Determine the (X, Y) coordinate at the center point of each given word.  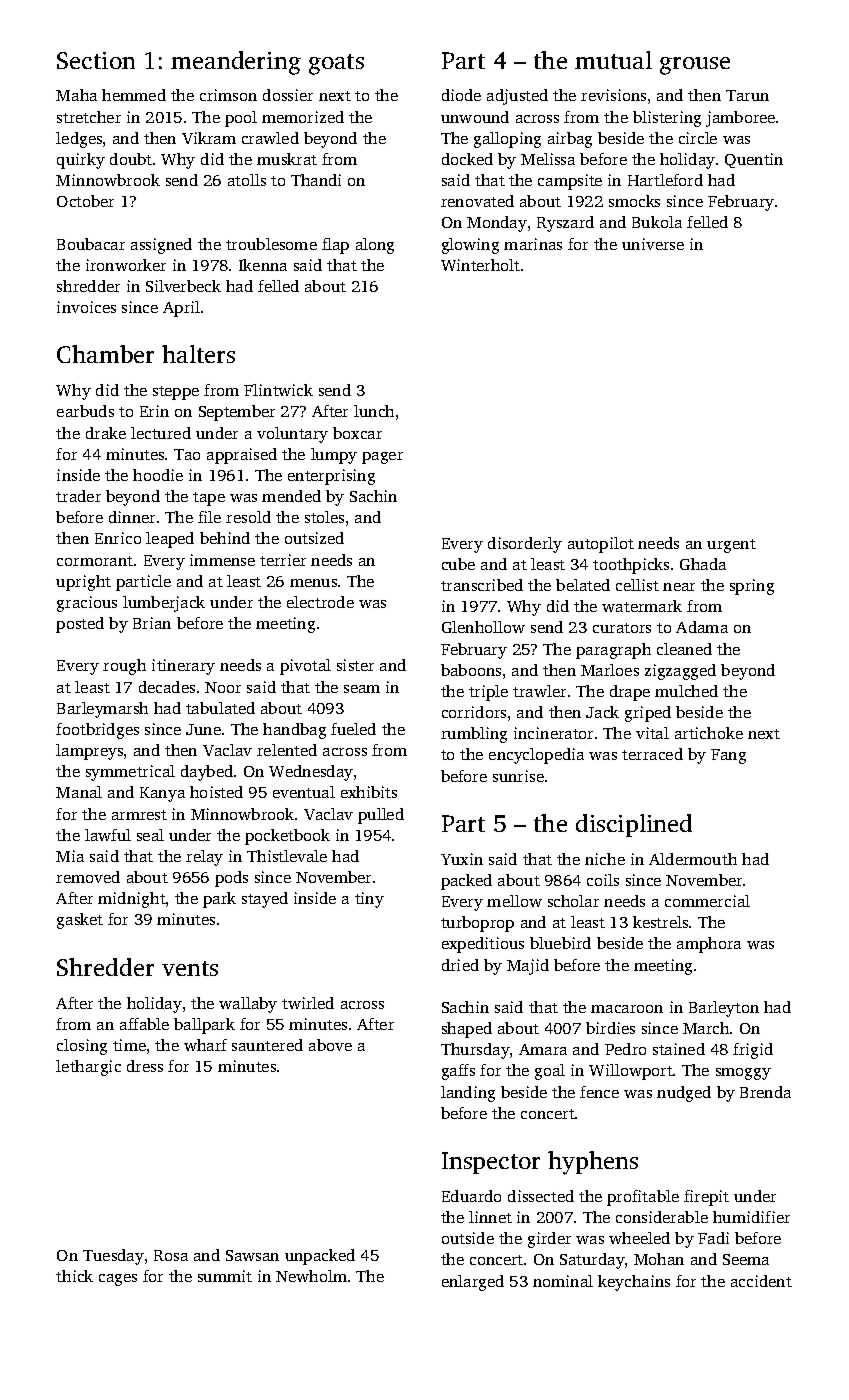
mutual (613, 60)
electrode (320, 602)
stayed (265, 900)
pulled (381, 816)
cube (458, 564)
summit (225, 1276)
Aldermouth (693, 859)
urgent (731, 546)
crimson (228, 95)
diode (461, 95)
